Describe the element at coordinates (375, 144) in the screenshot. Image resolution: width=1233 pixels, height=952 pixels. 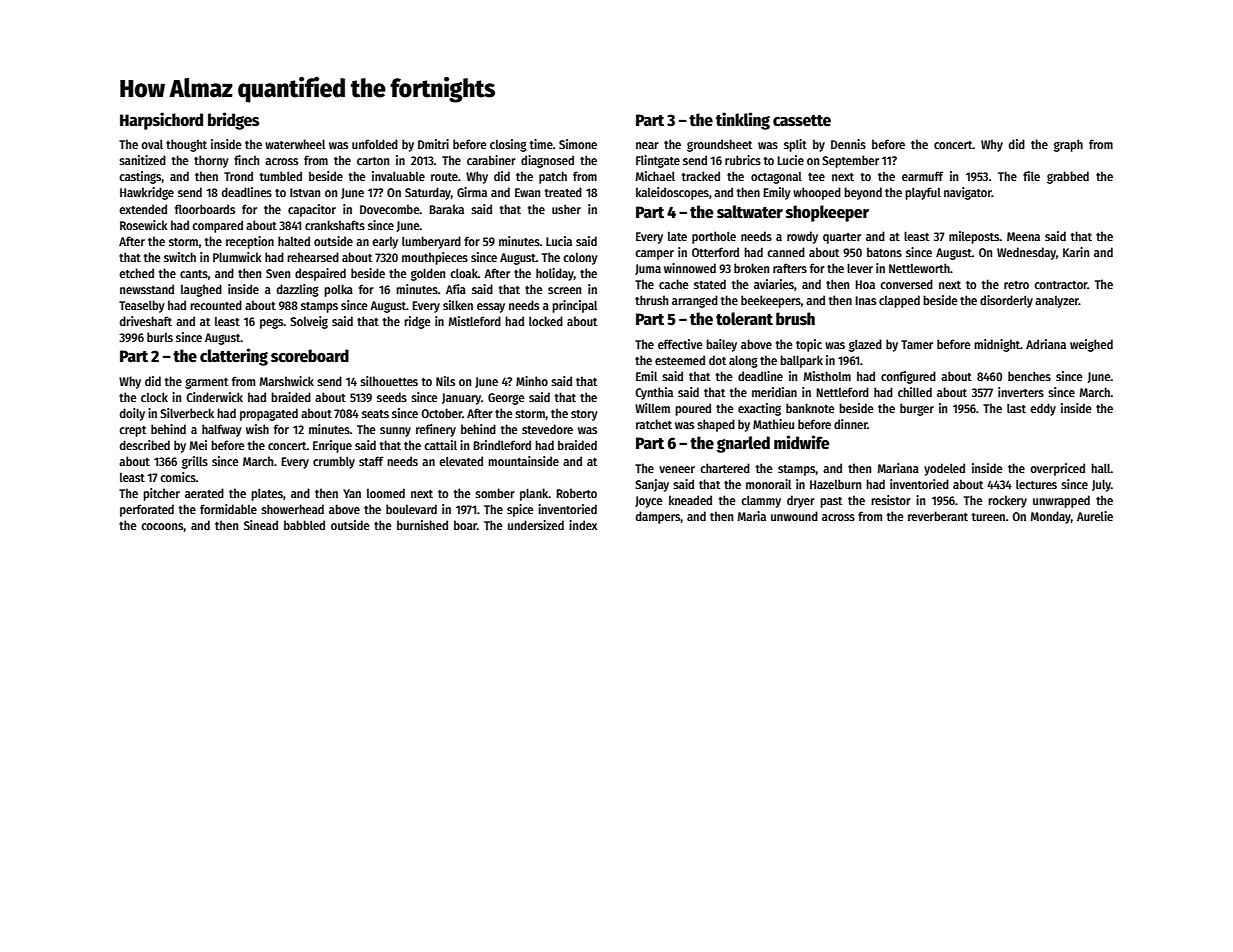
I see `unfolded` at that location.
